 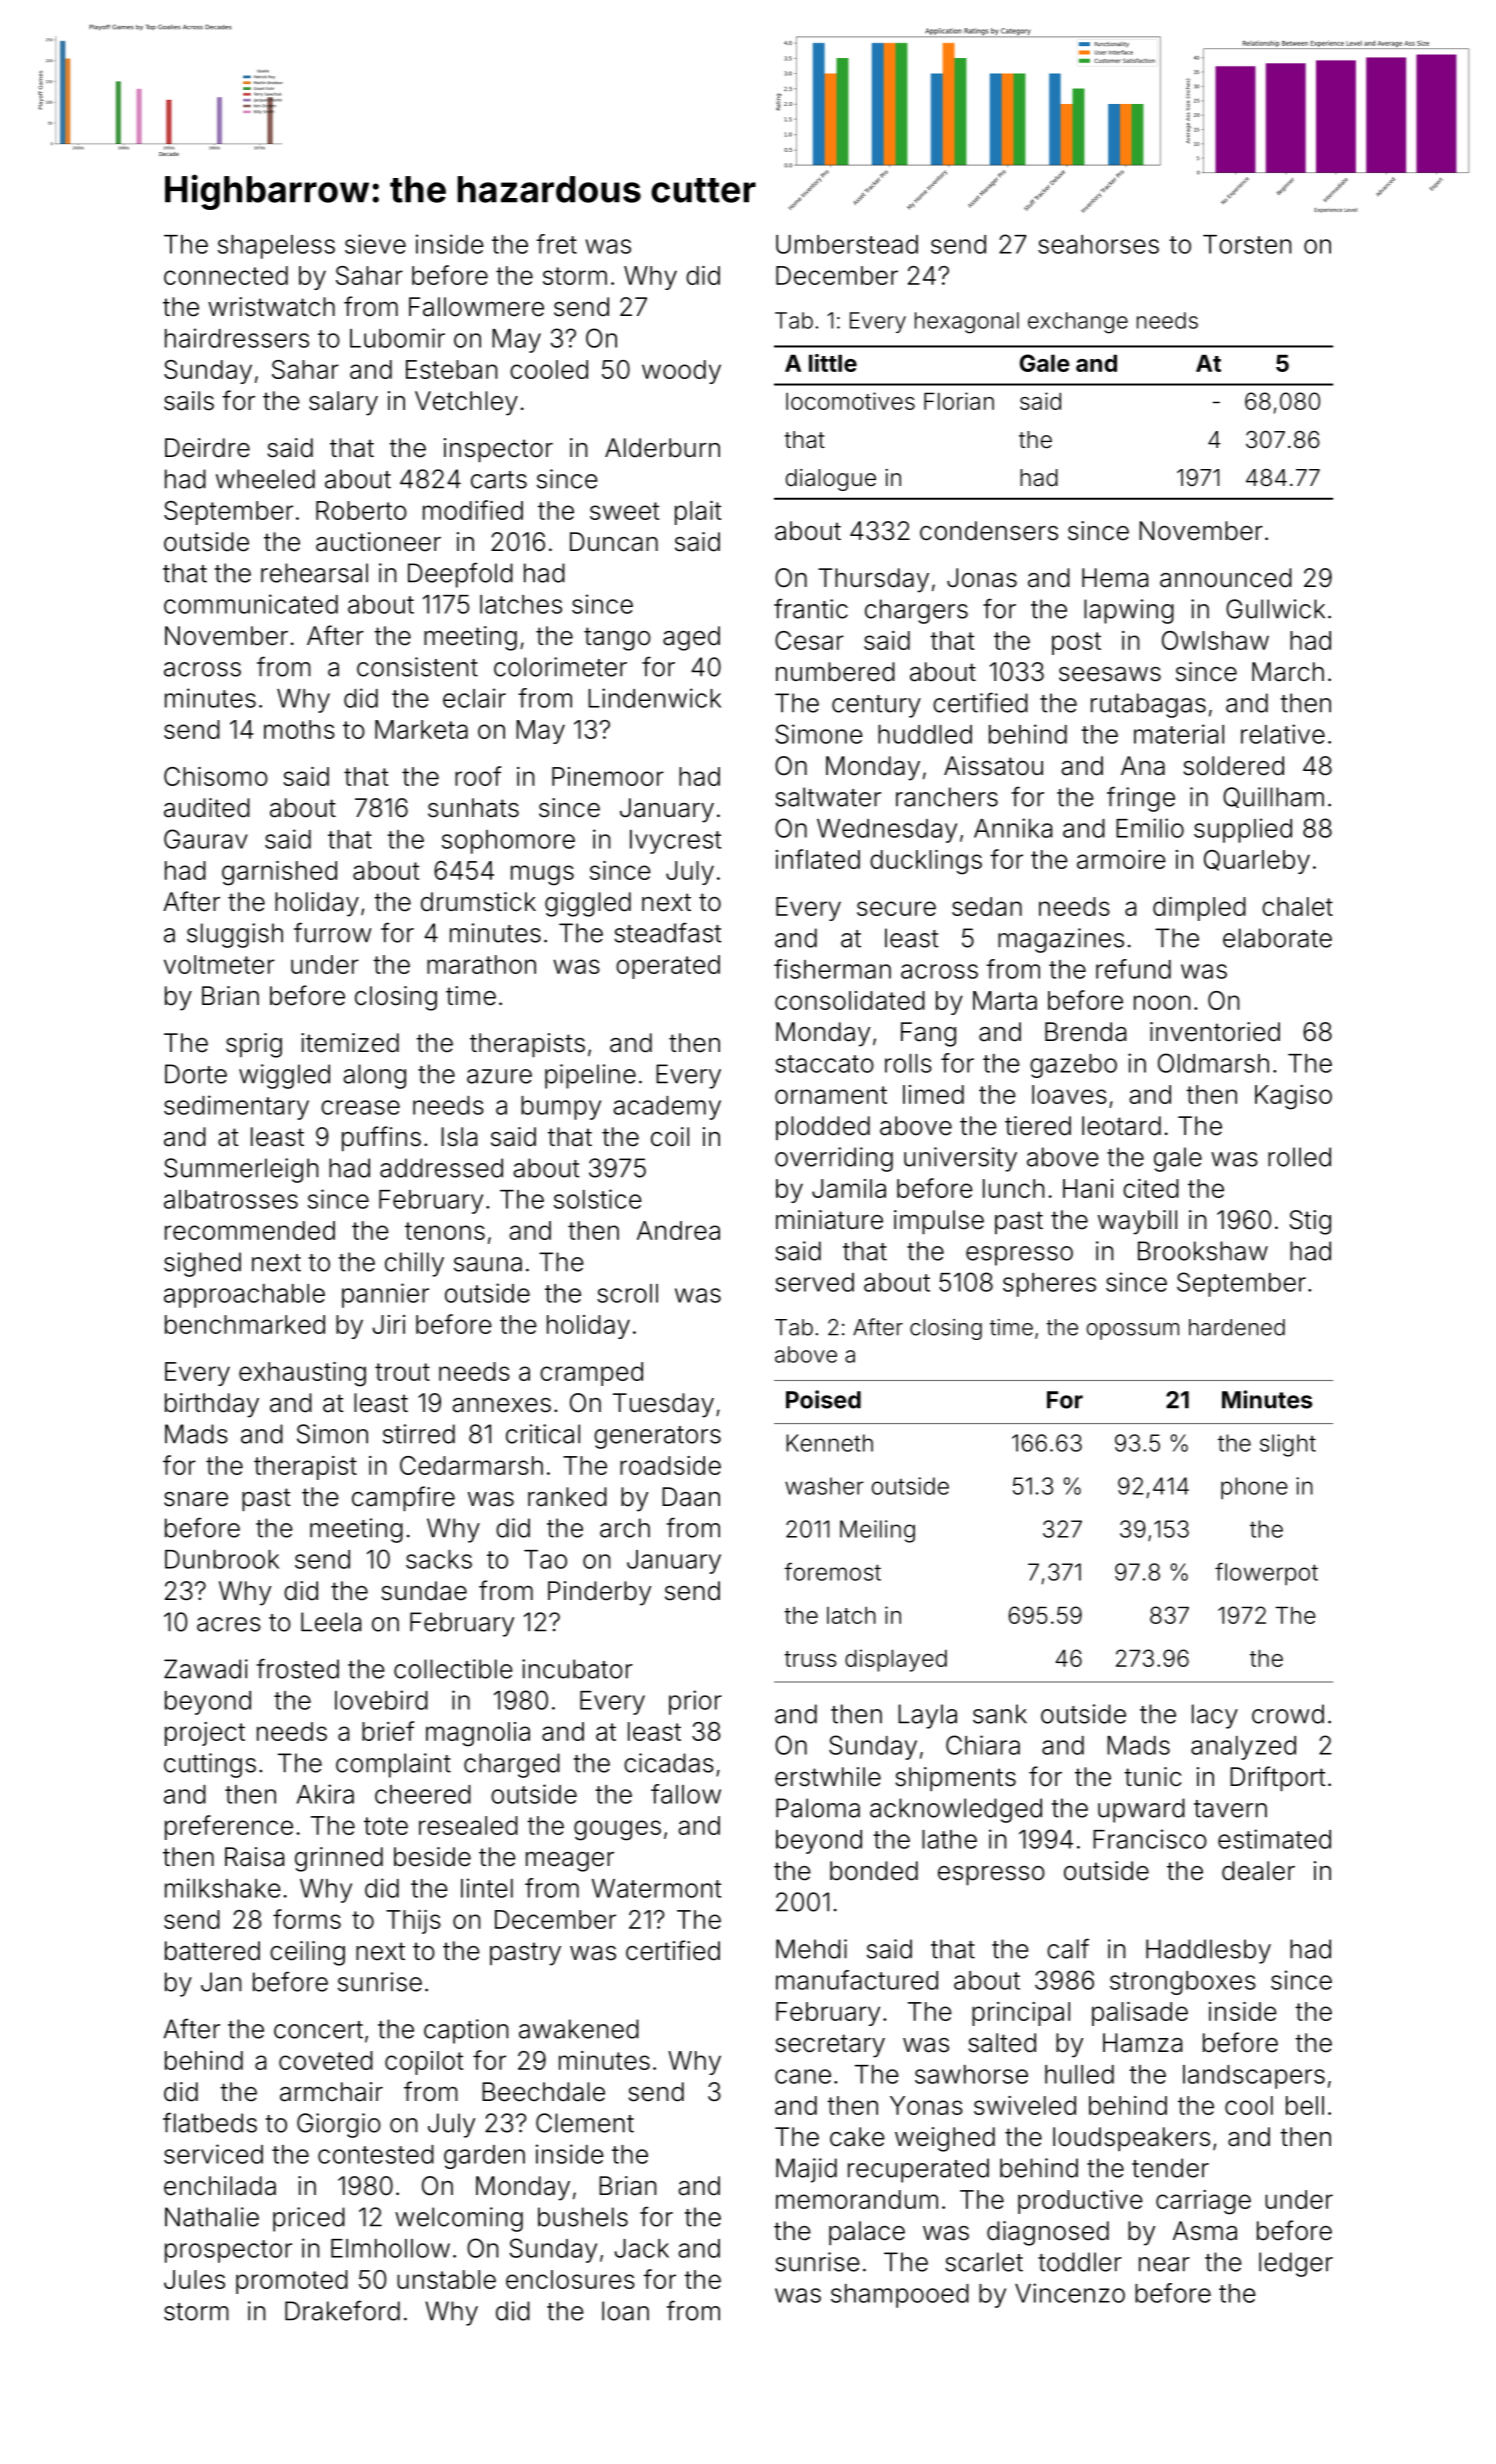 What do you see at coordinates (210, 2122) in the document?
I see `flatbeds` at bounding box center [210, 2122].
